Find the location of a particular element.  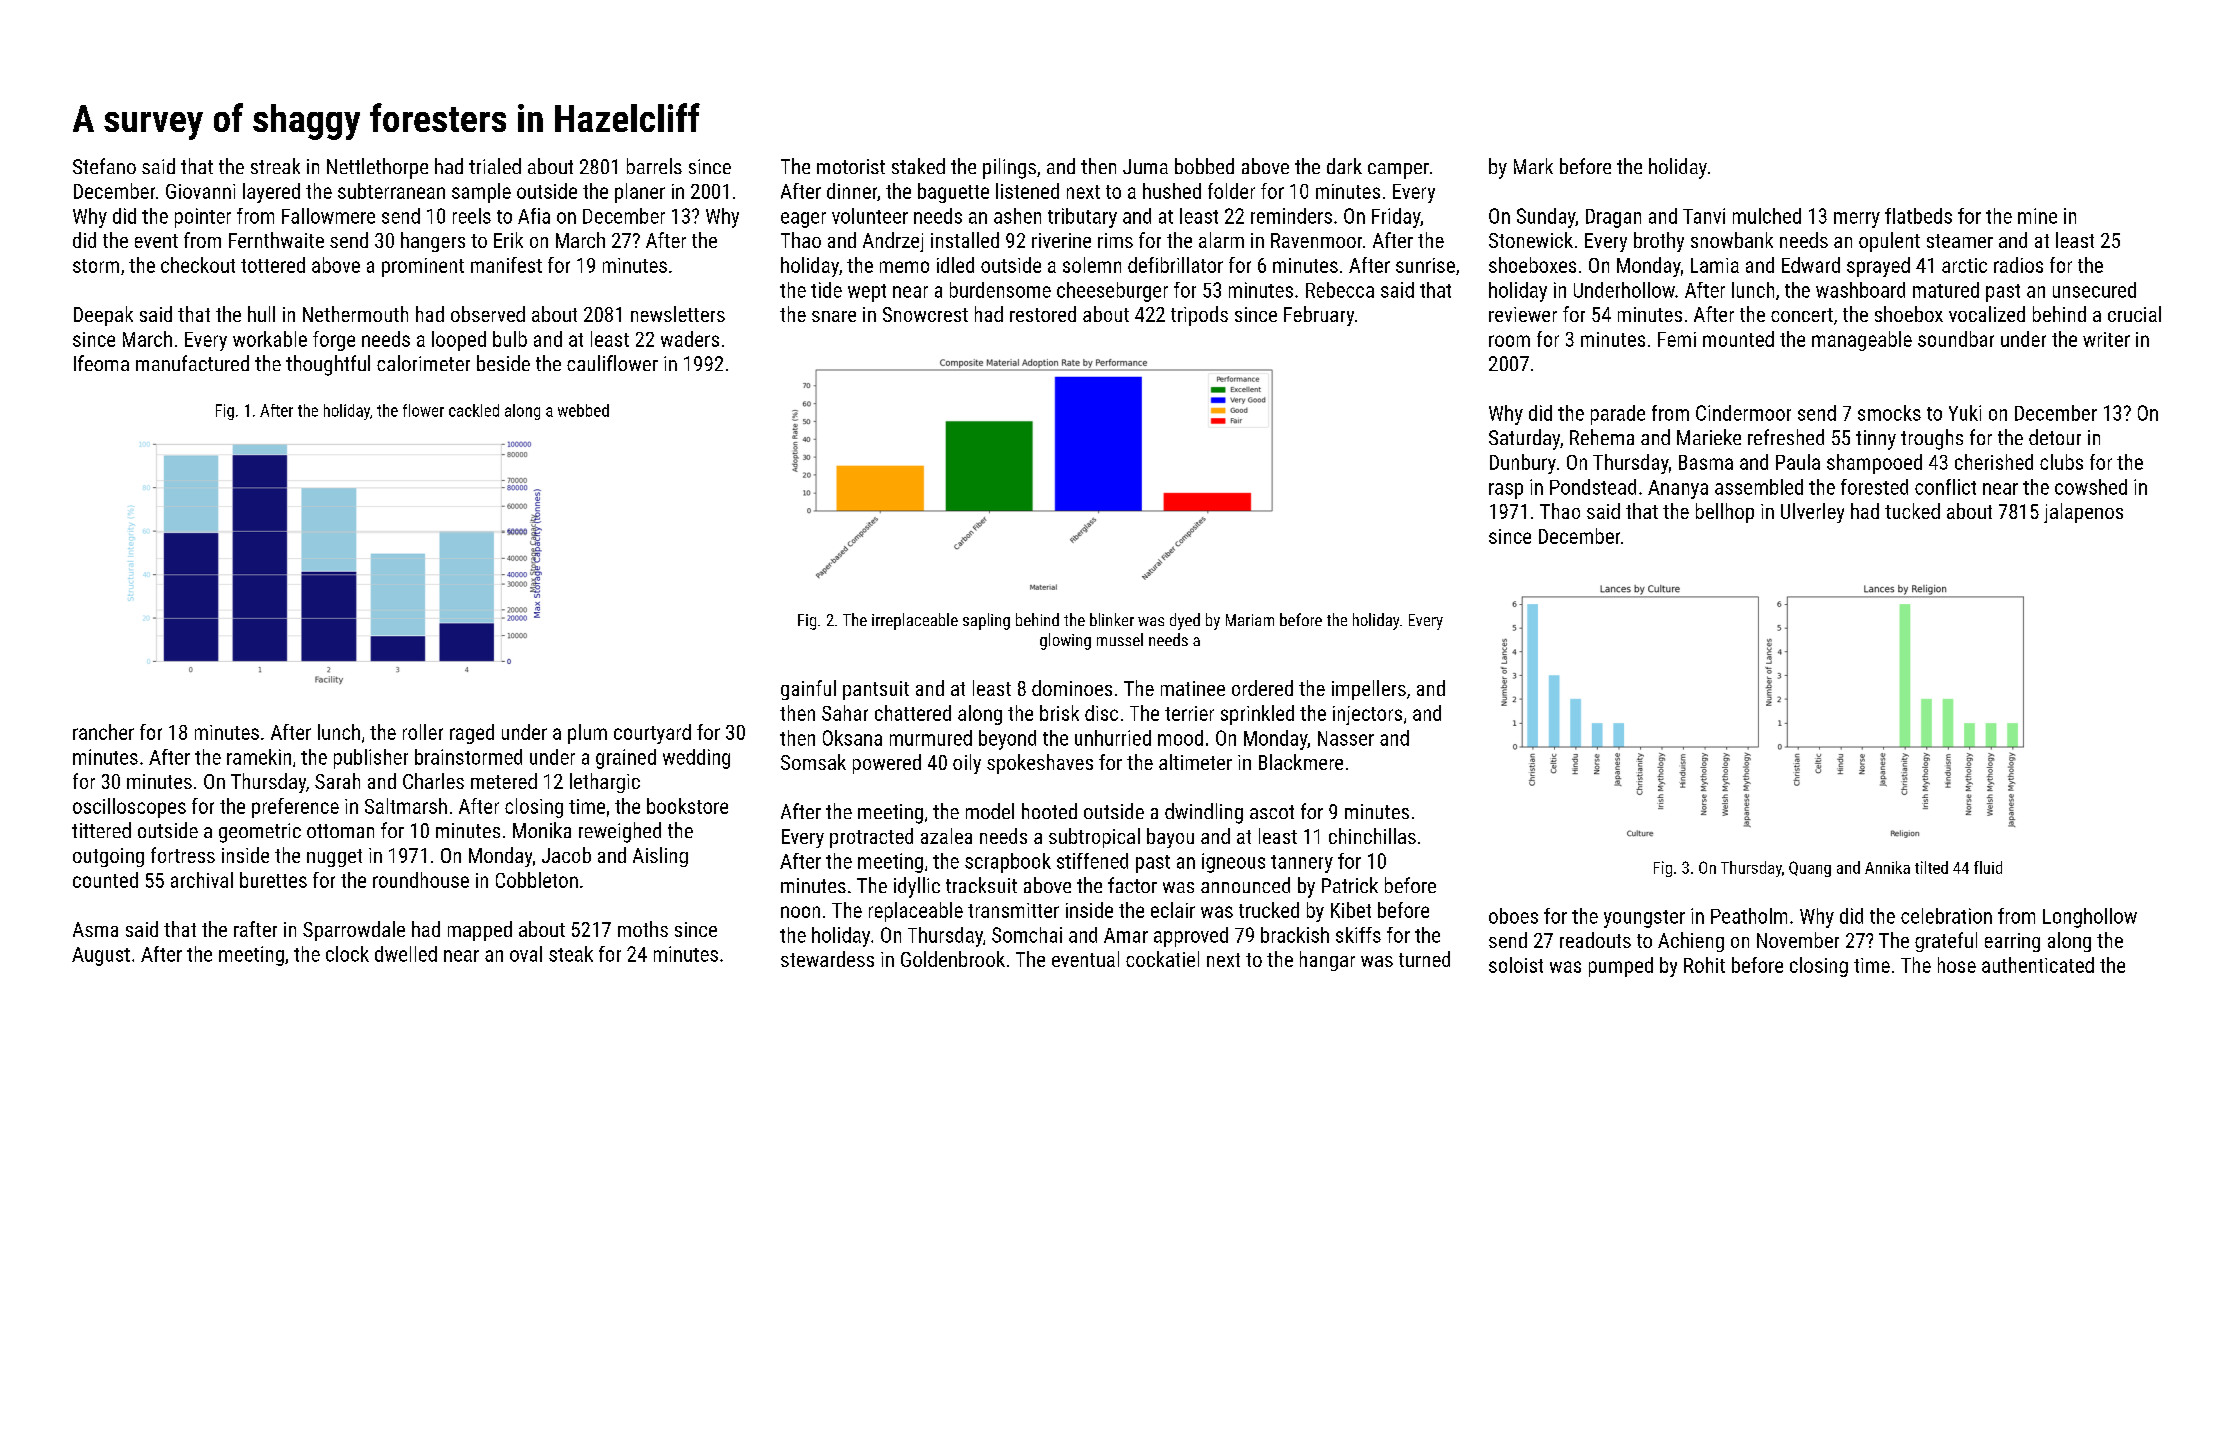

Ifeoma is located at coordinates (101, 363).
